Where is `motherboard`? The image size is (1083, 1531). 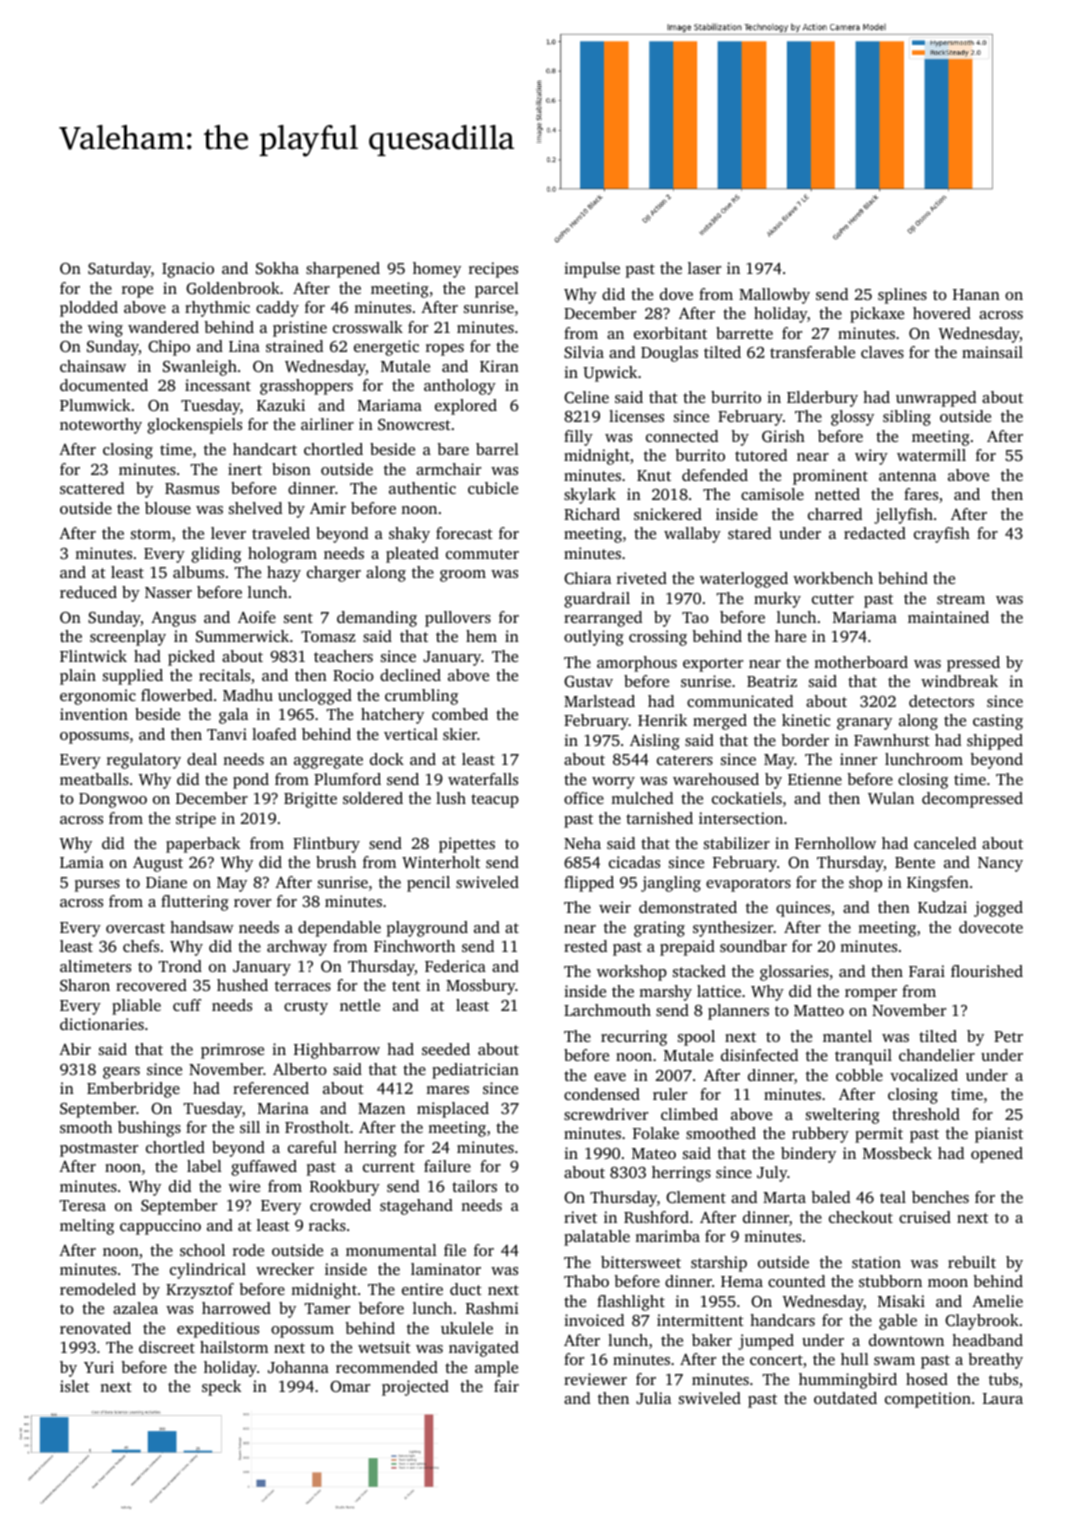
motherboard is located at coordinates (861, 662).
